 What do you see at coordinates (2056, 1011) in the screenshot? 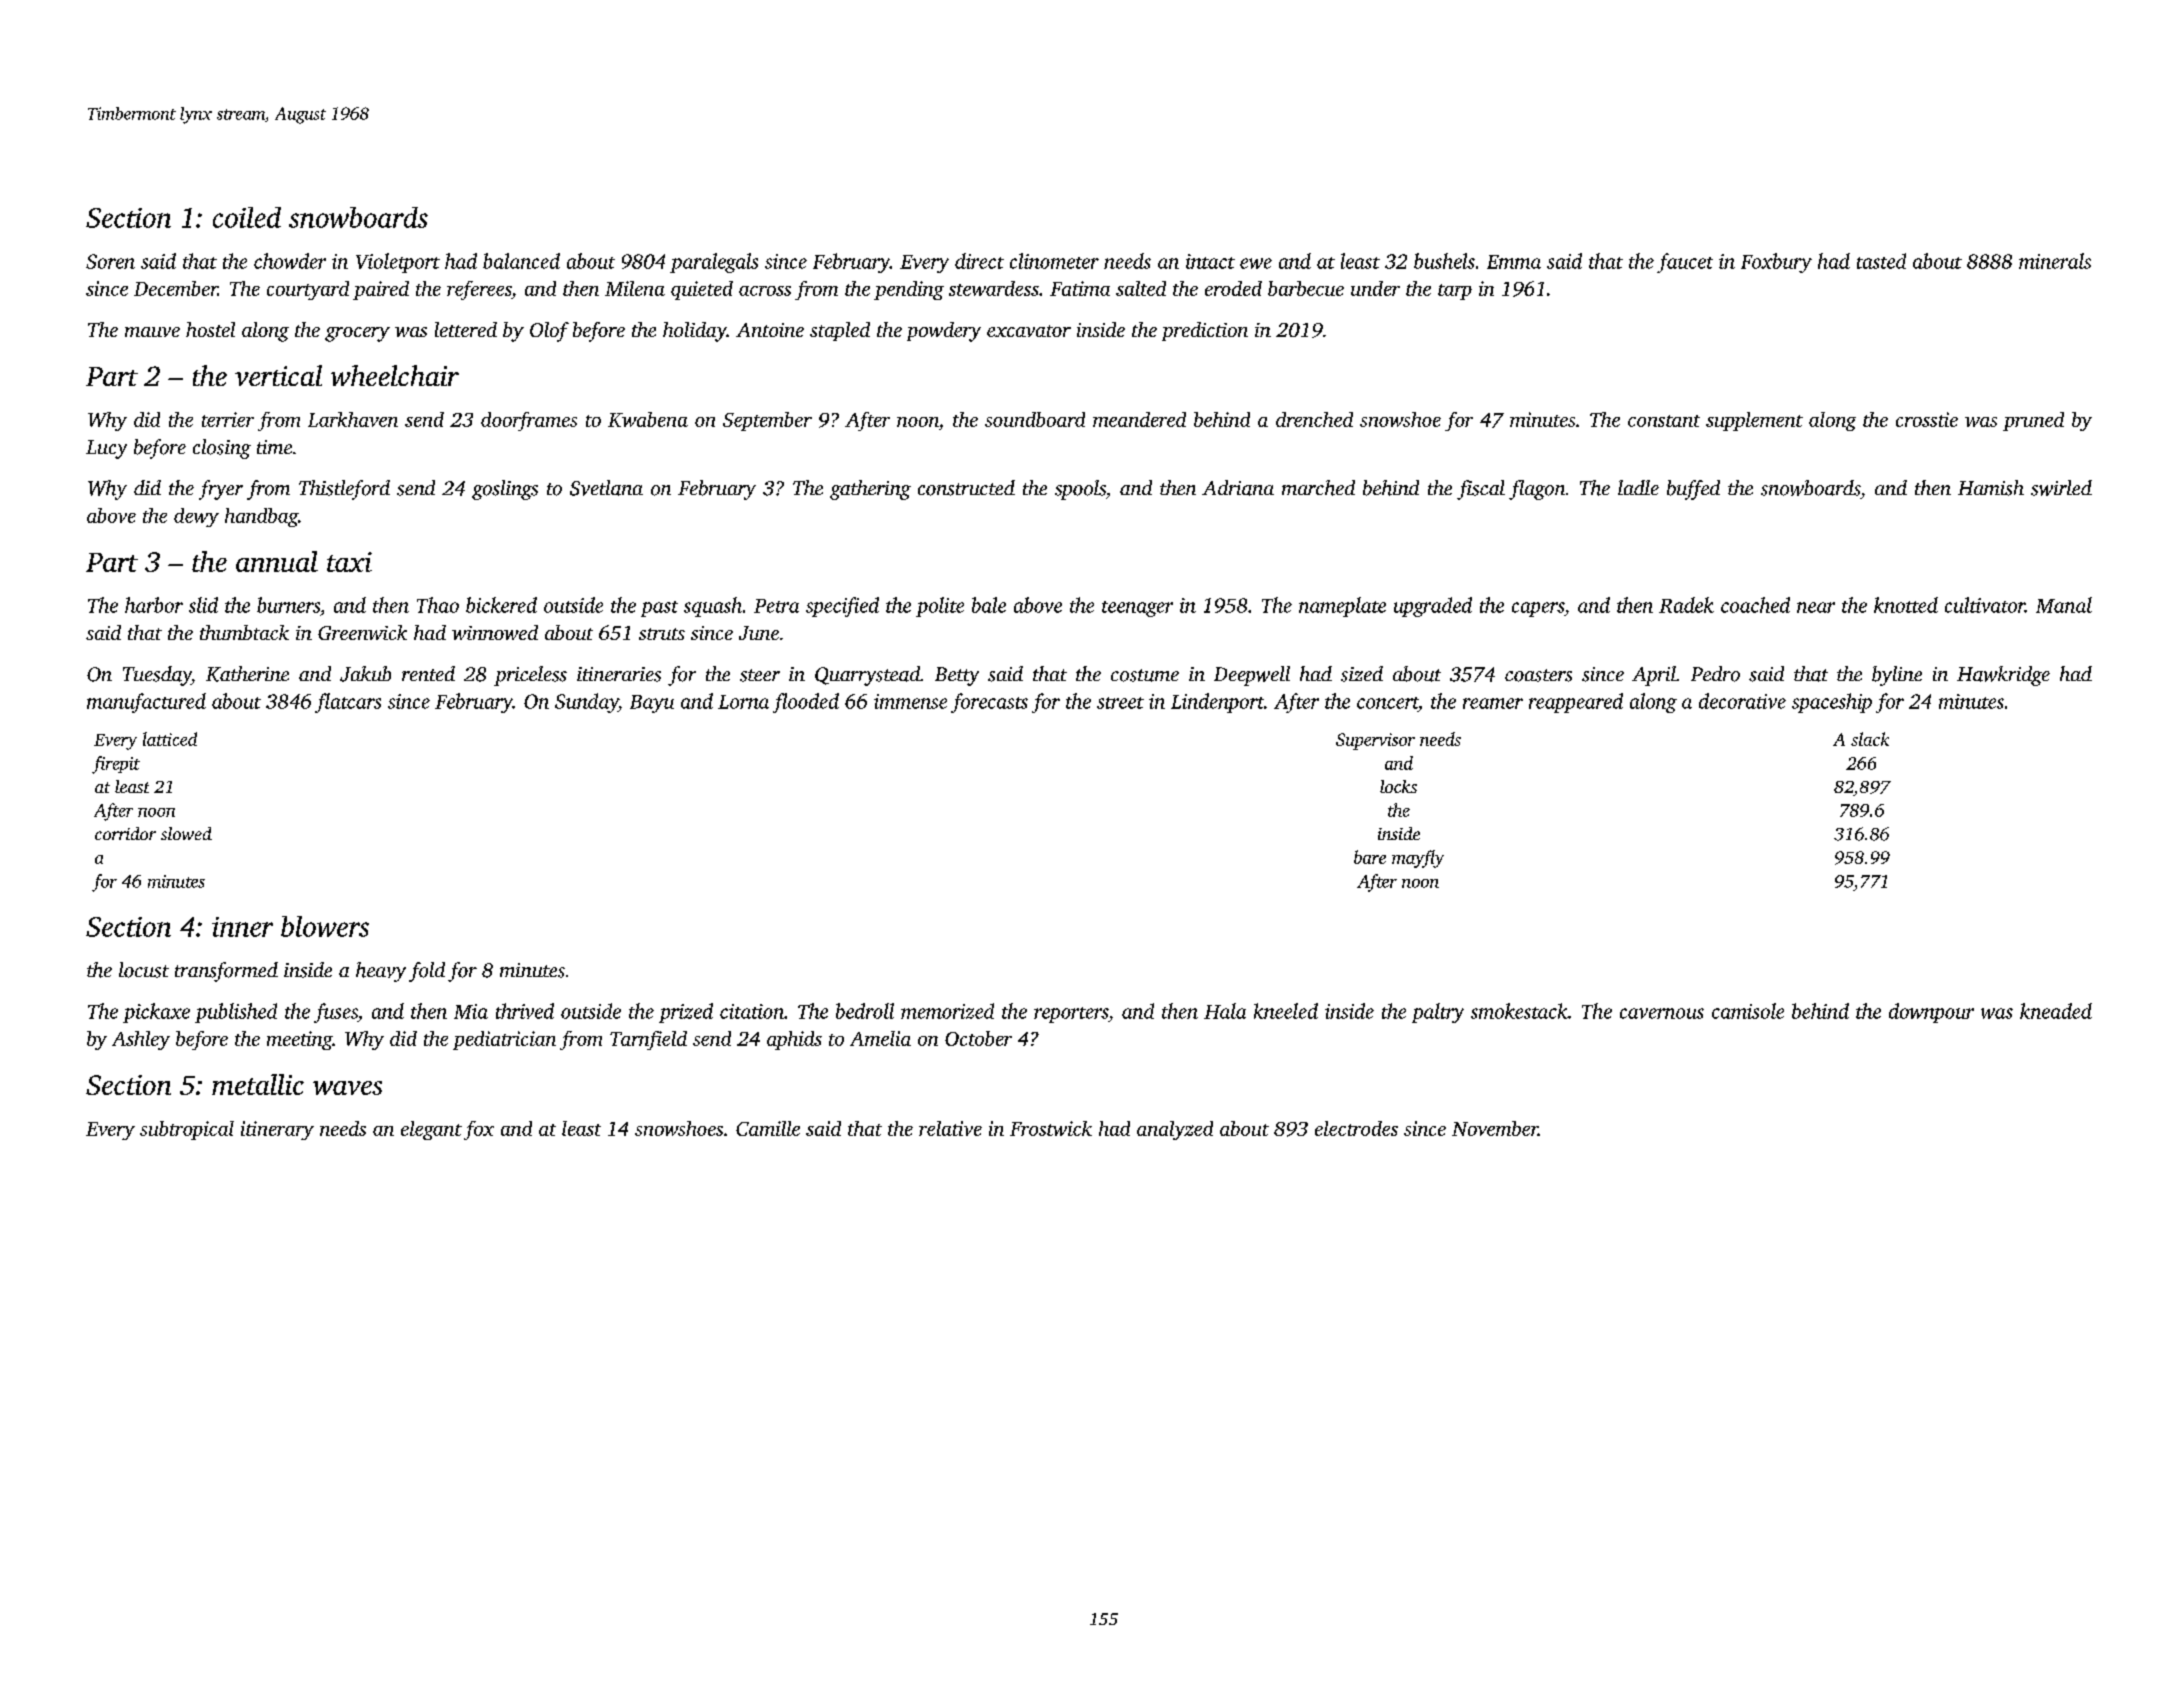
I see `kneaded` at bounding box center [2056, 1011].
